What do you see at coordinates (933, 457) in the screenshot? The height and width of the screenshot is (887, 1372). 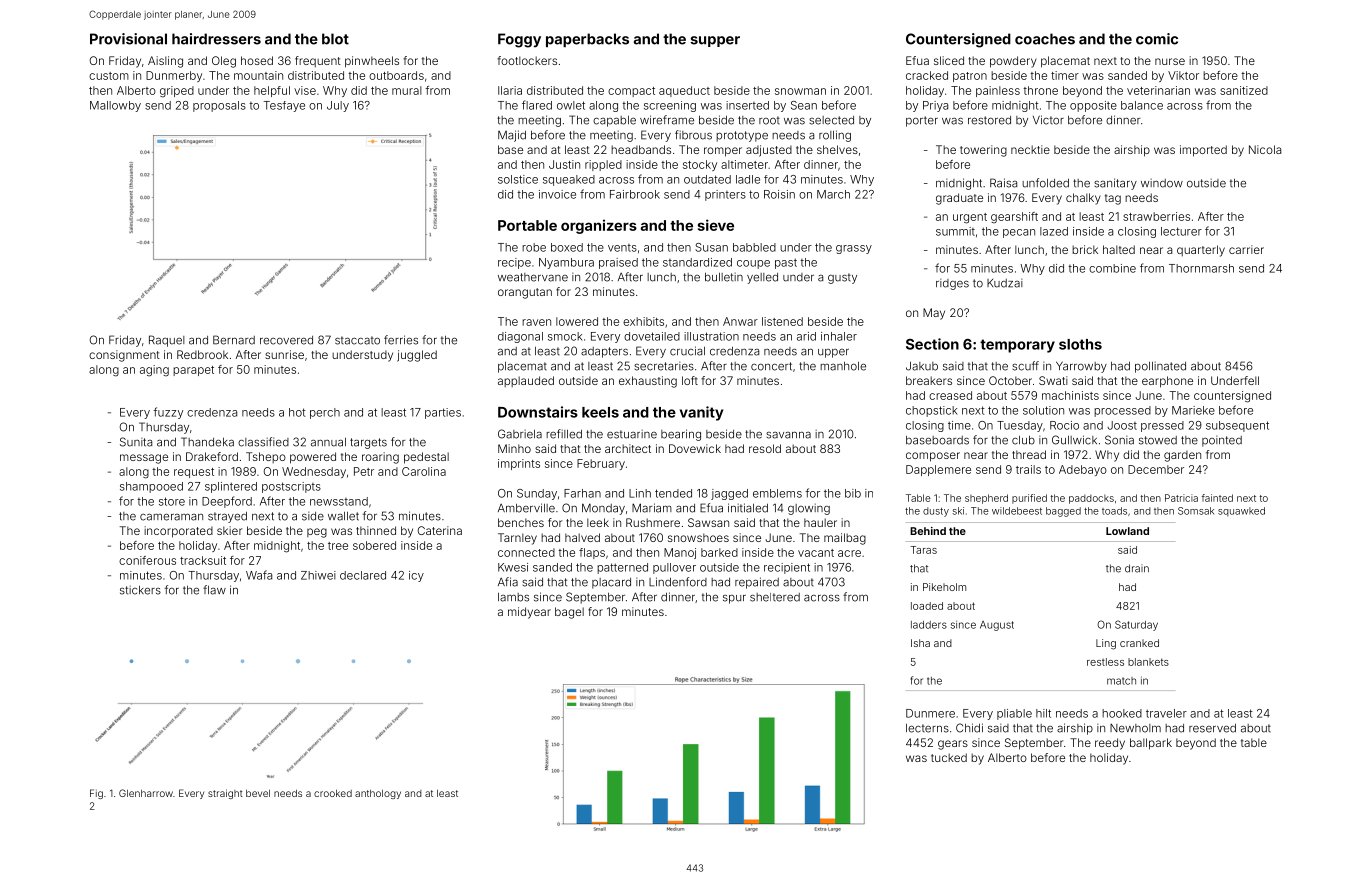 I see `composer` at bounding box center [933, 457].
